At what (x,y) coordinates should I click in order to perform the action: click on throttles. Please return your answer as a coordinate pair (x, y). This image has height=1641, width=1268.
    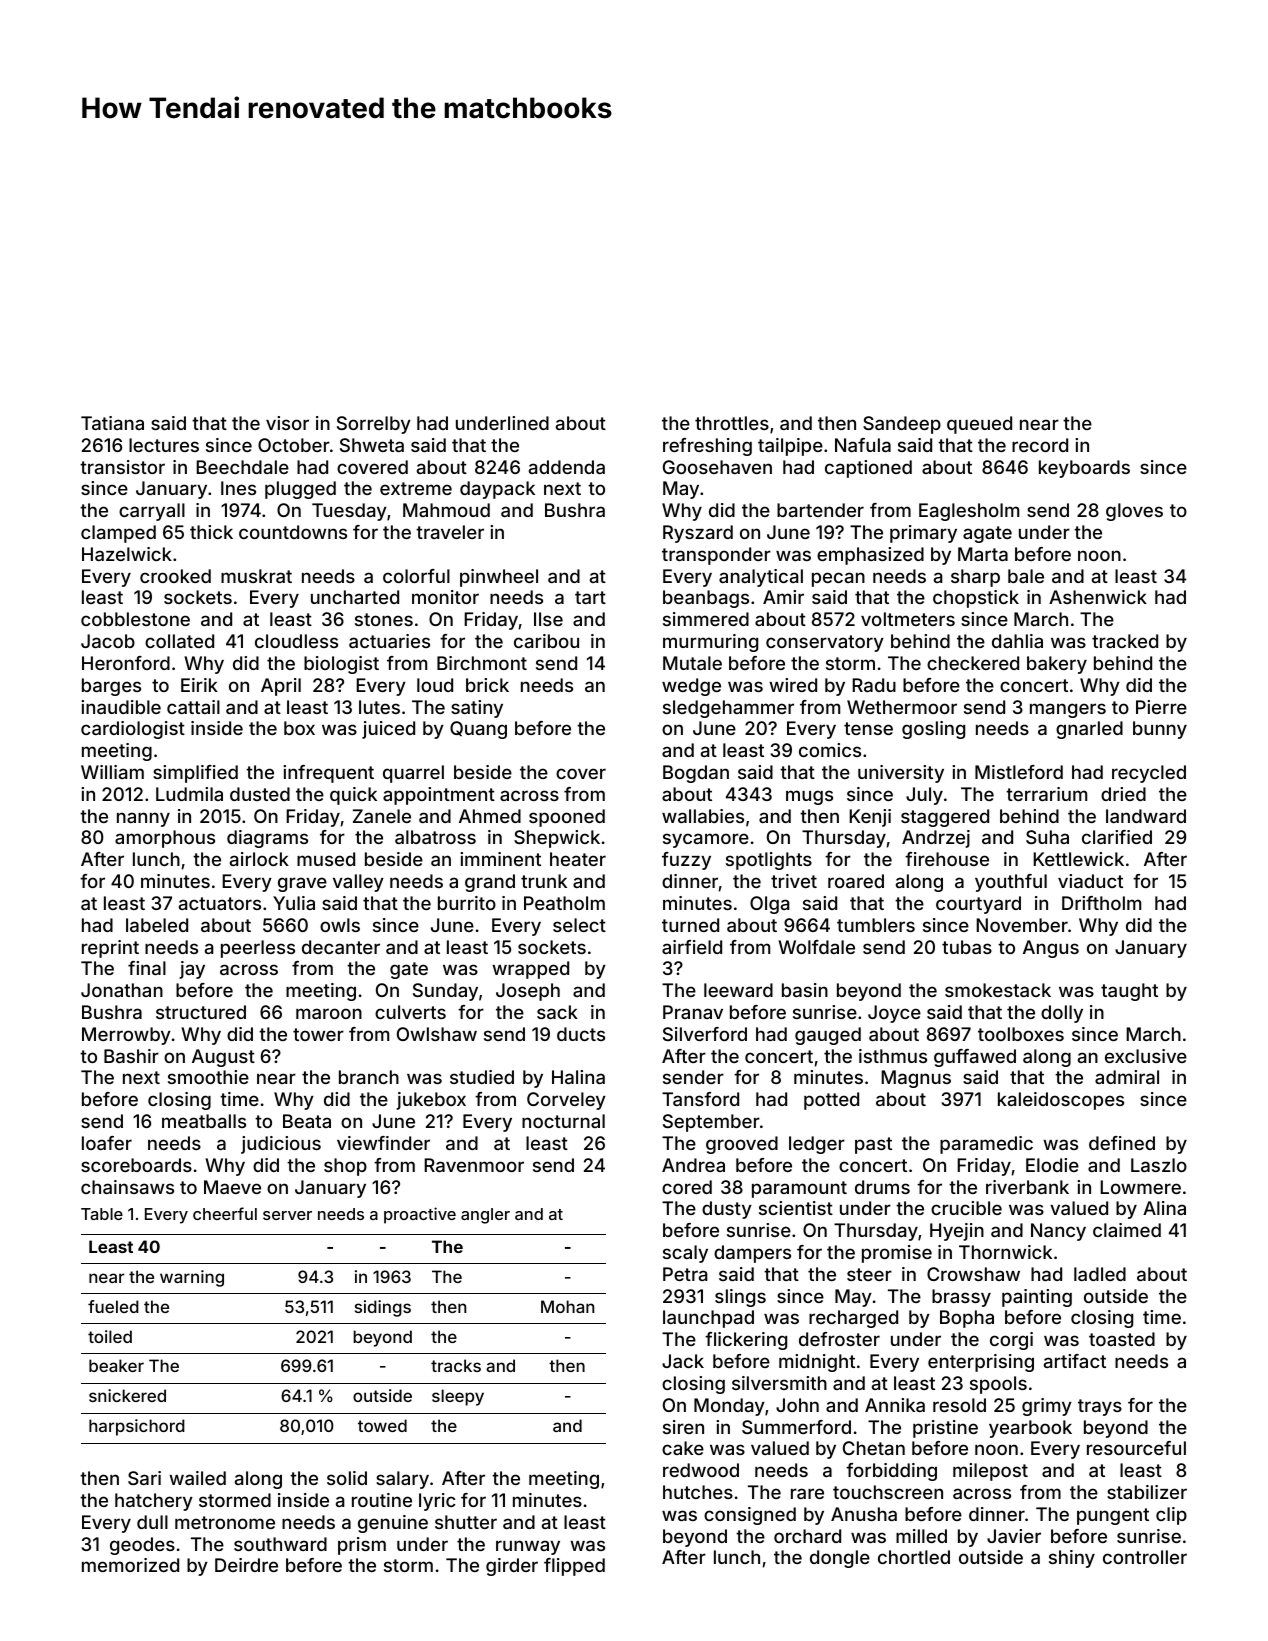
    Looking at the image, I should click on (732, 423).
